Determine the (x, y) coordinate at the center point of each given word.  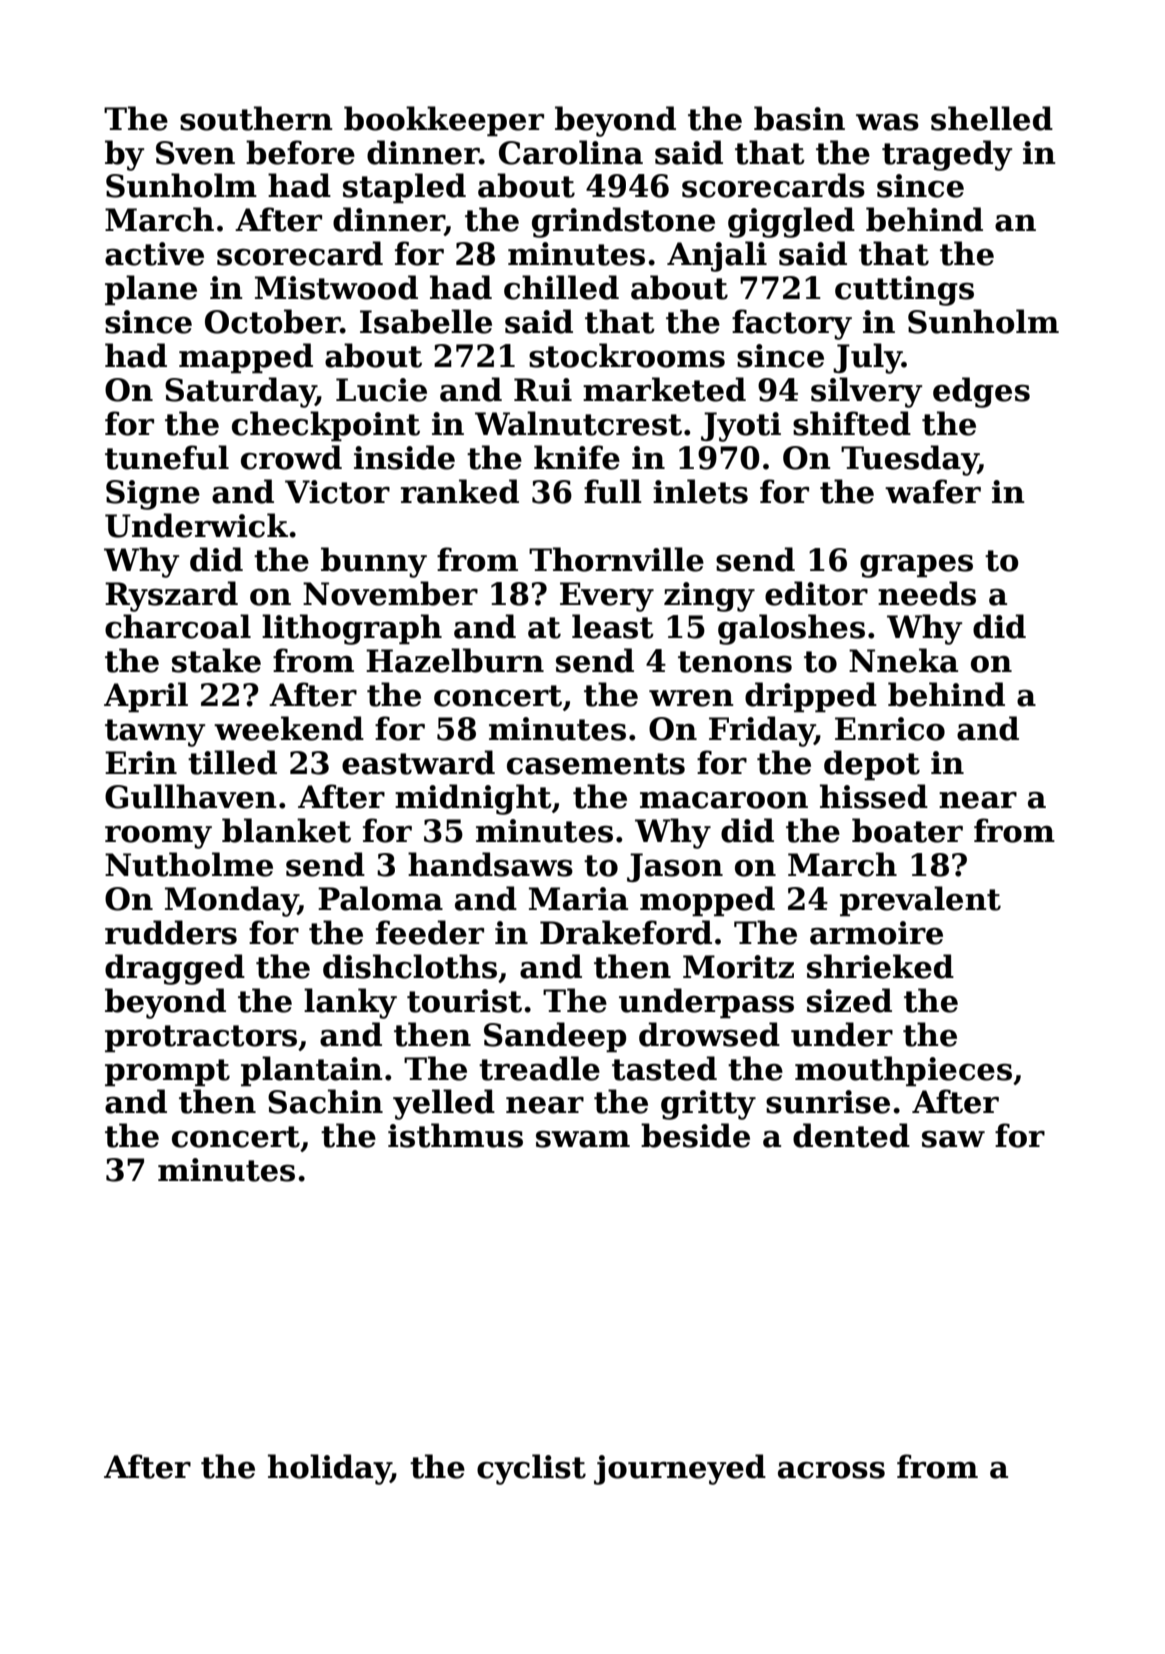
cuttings (904, 291)
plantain (312, 1071)
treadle (539, 1068)
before (300, 152)
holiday (329, 1469)
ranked (460, 491)
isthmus (455, 1135)
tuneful (167, 457)
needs (927, 593)
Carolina (571, 152)
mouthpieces (903, 1071)
